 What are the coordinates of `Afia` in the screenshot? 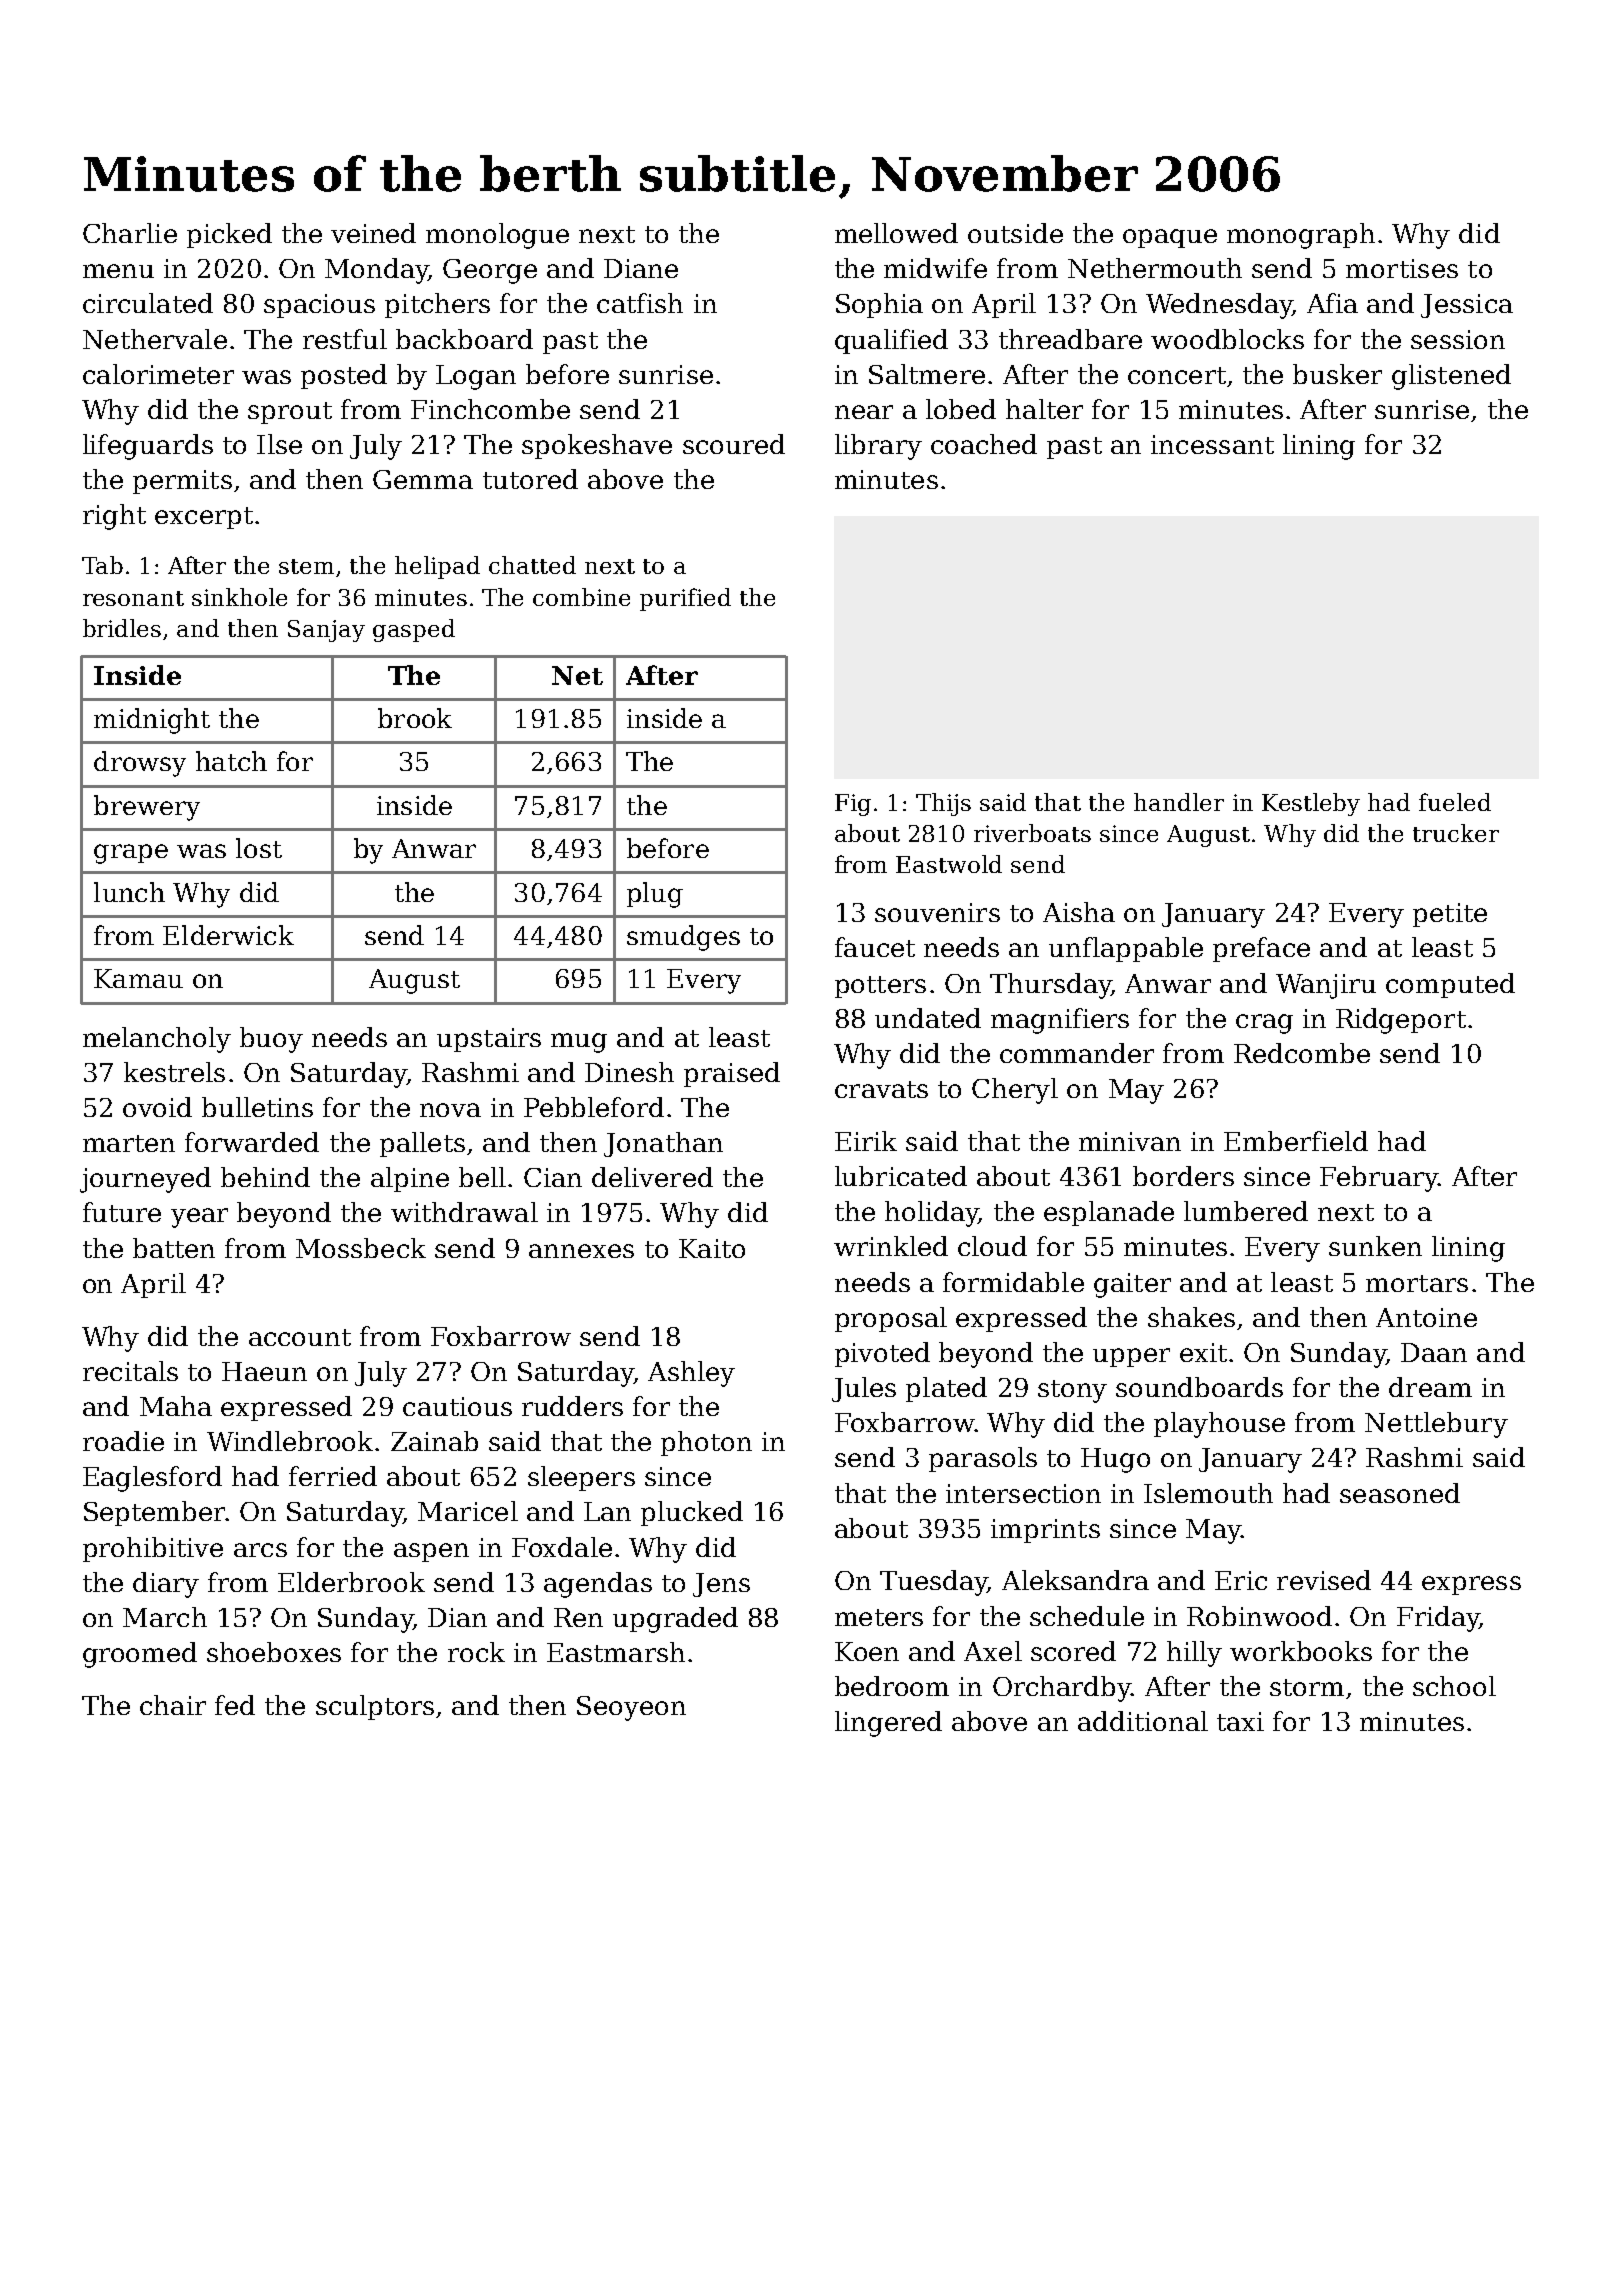 It's located at (1332, 303).
